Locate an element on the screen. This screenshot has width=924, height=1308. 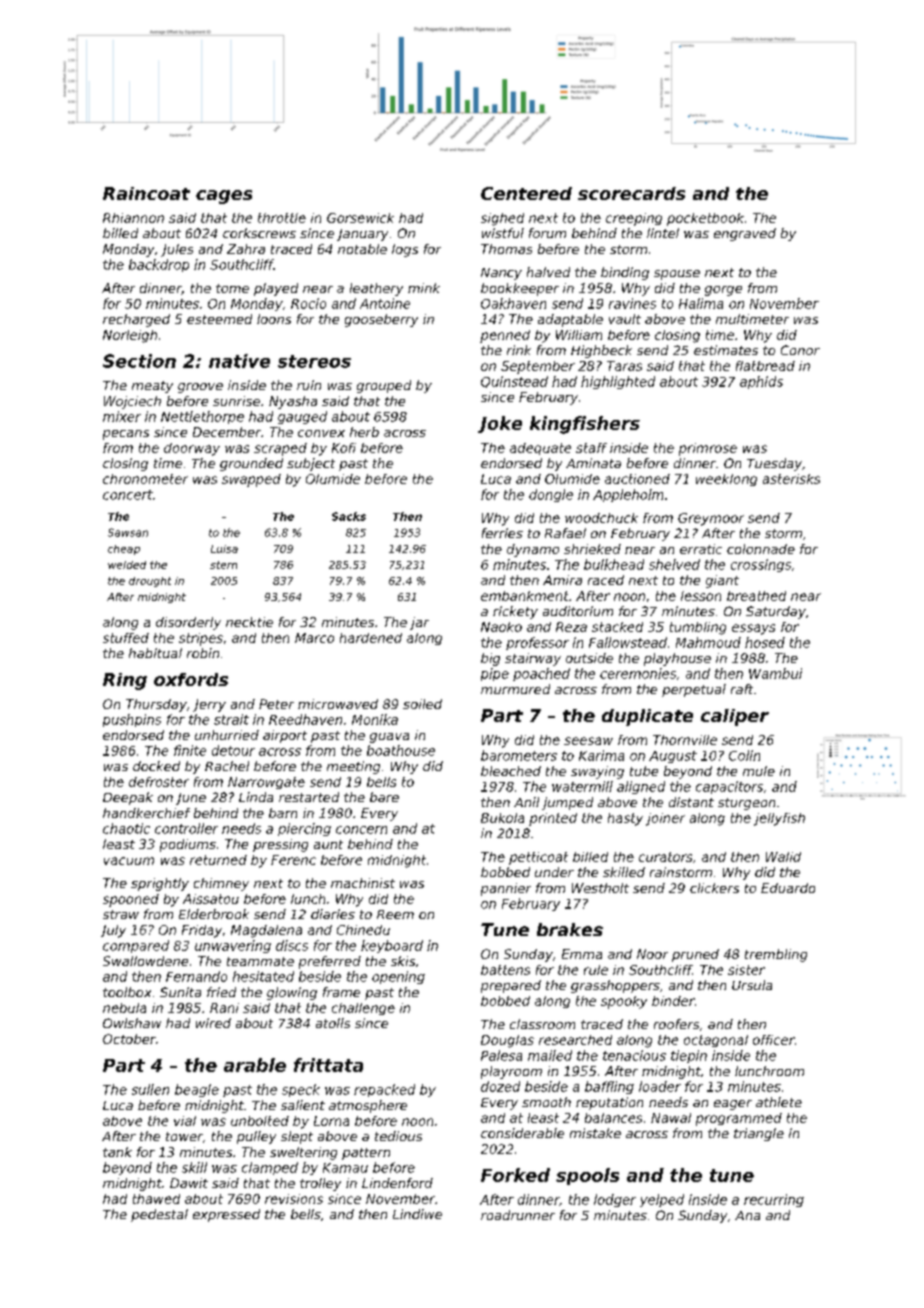
hardened is located at coordinates (371, 638).
